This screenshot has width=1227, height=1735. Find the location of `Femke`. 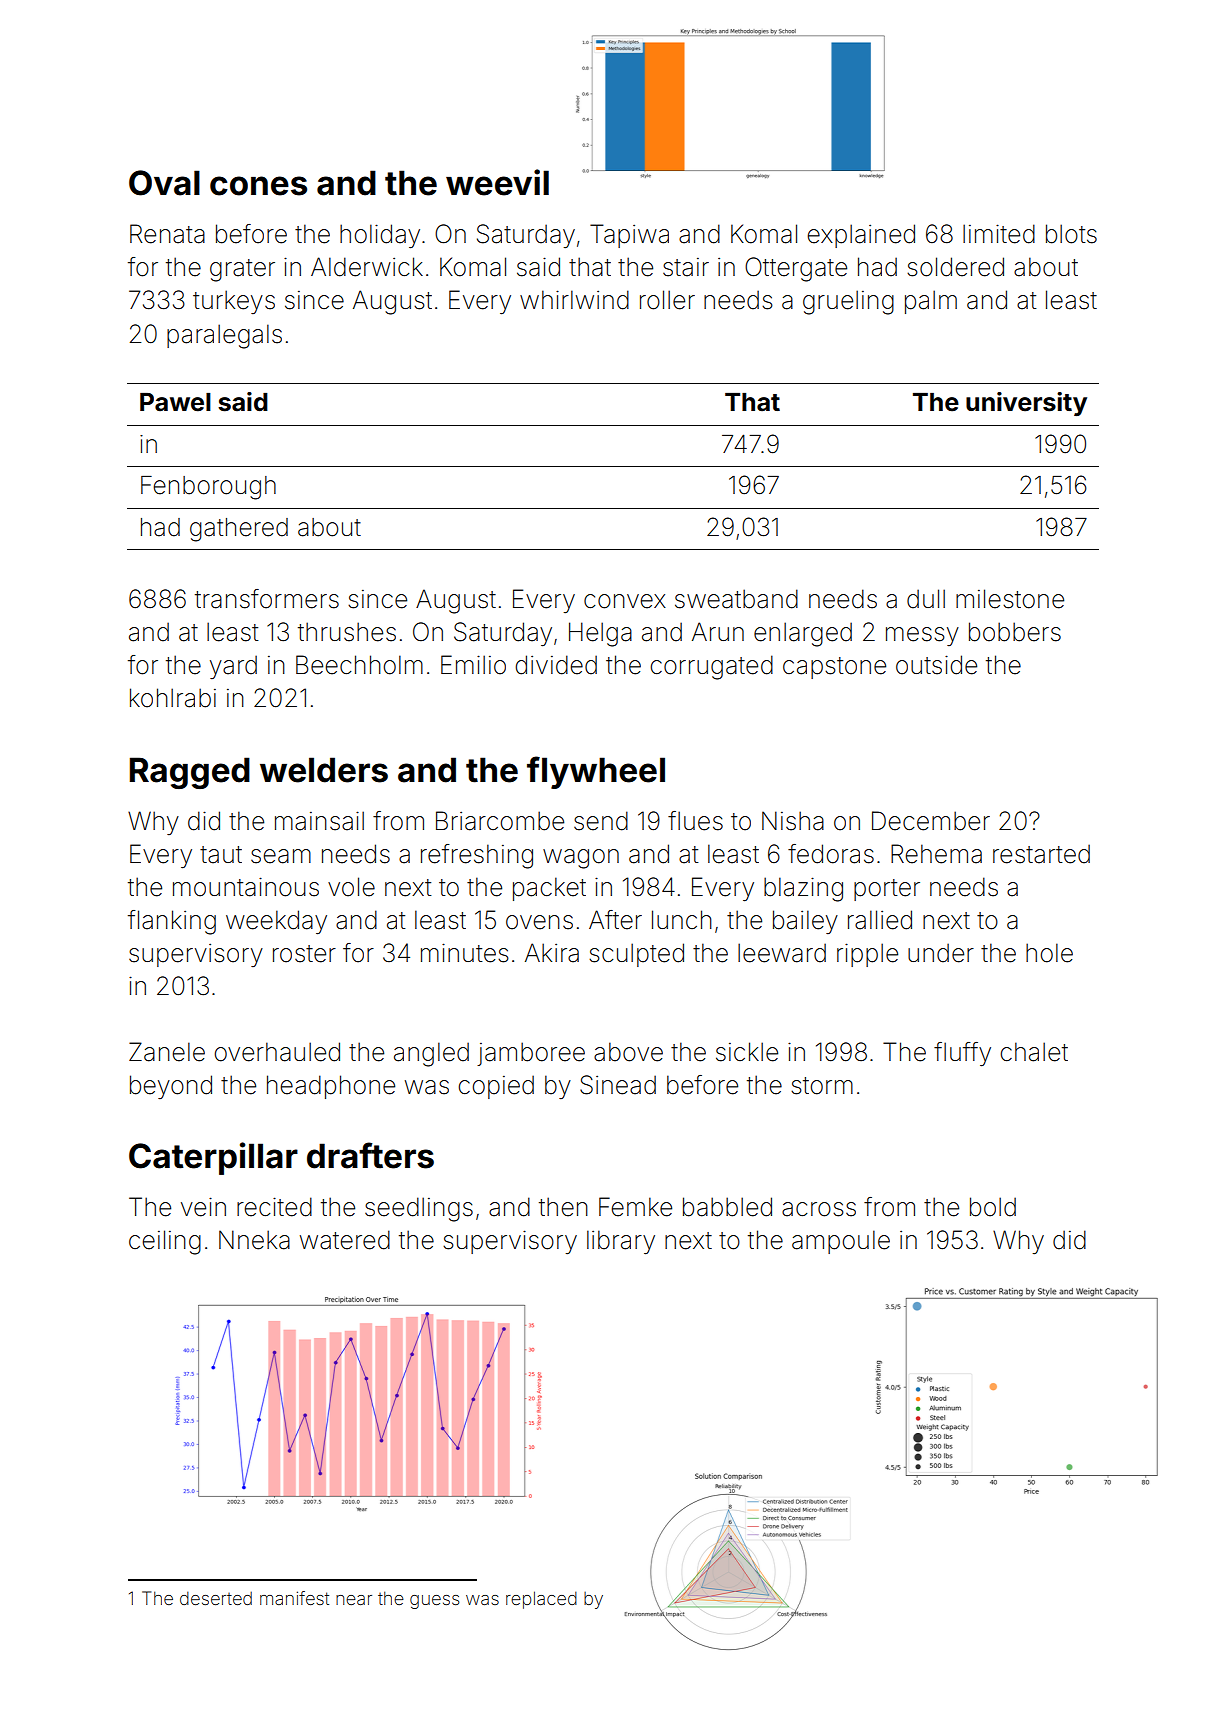

Femke is located at coordinates (635, 1207).
